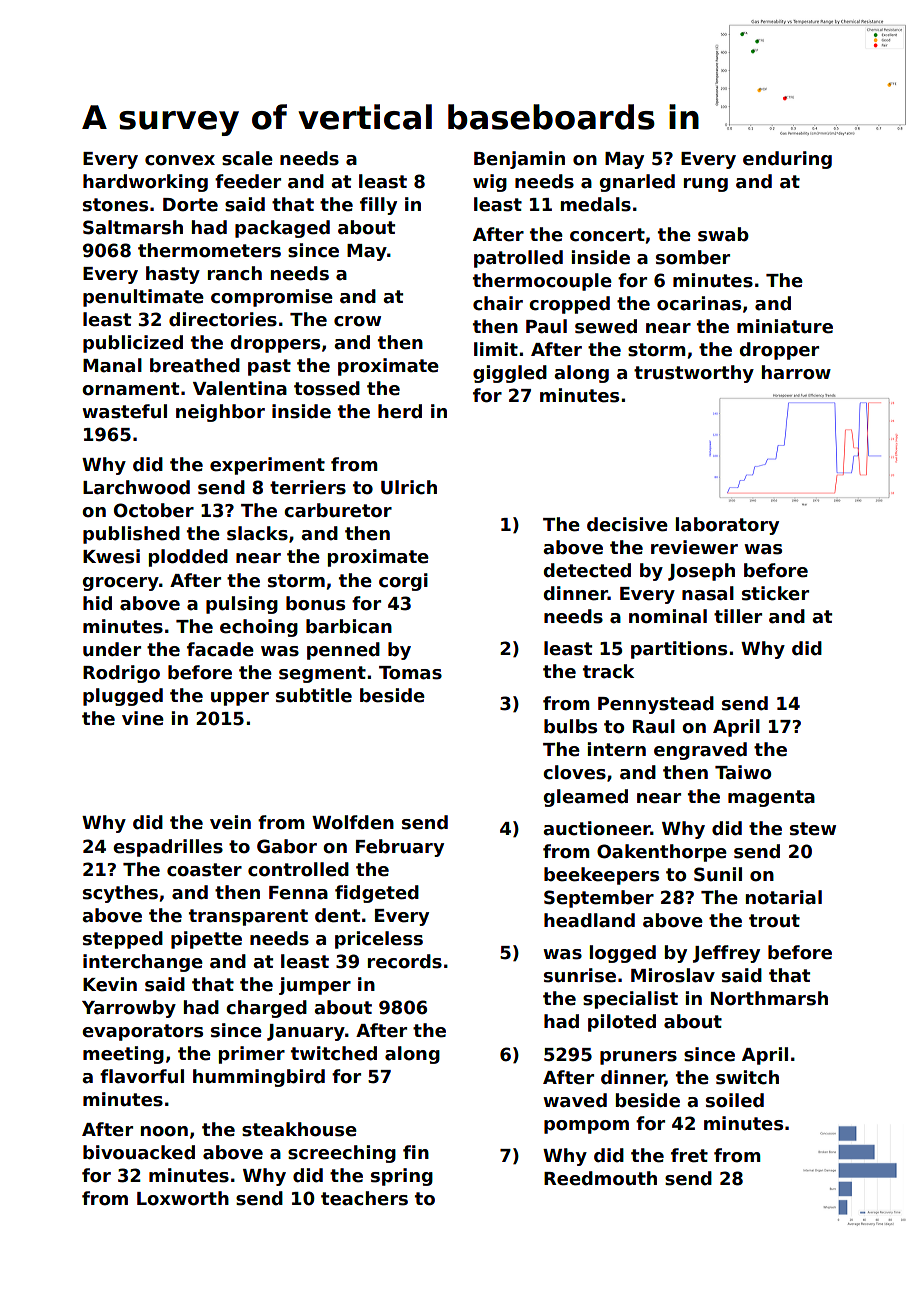 The height and width of the screenshot is (1308, 924). What do you see at coordinates (142, 1076) in the screenshot?
I see `flavorful` at bounding box center [142, 1076].
